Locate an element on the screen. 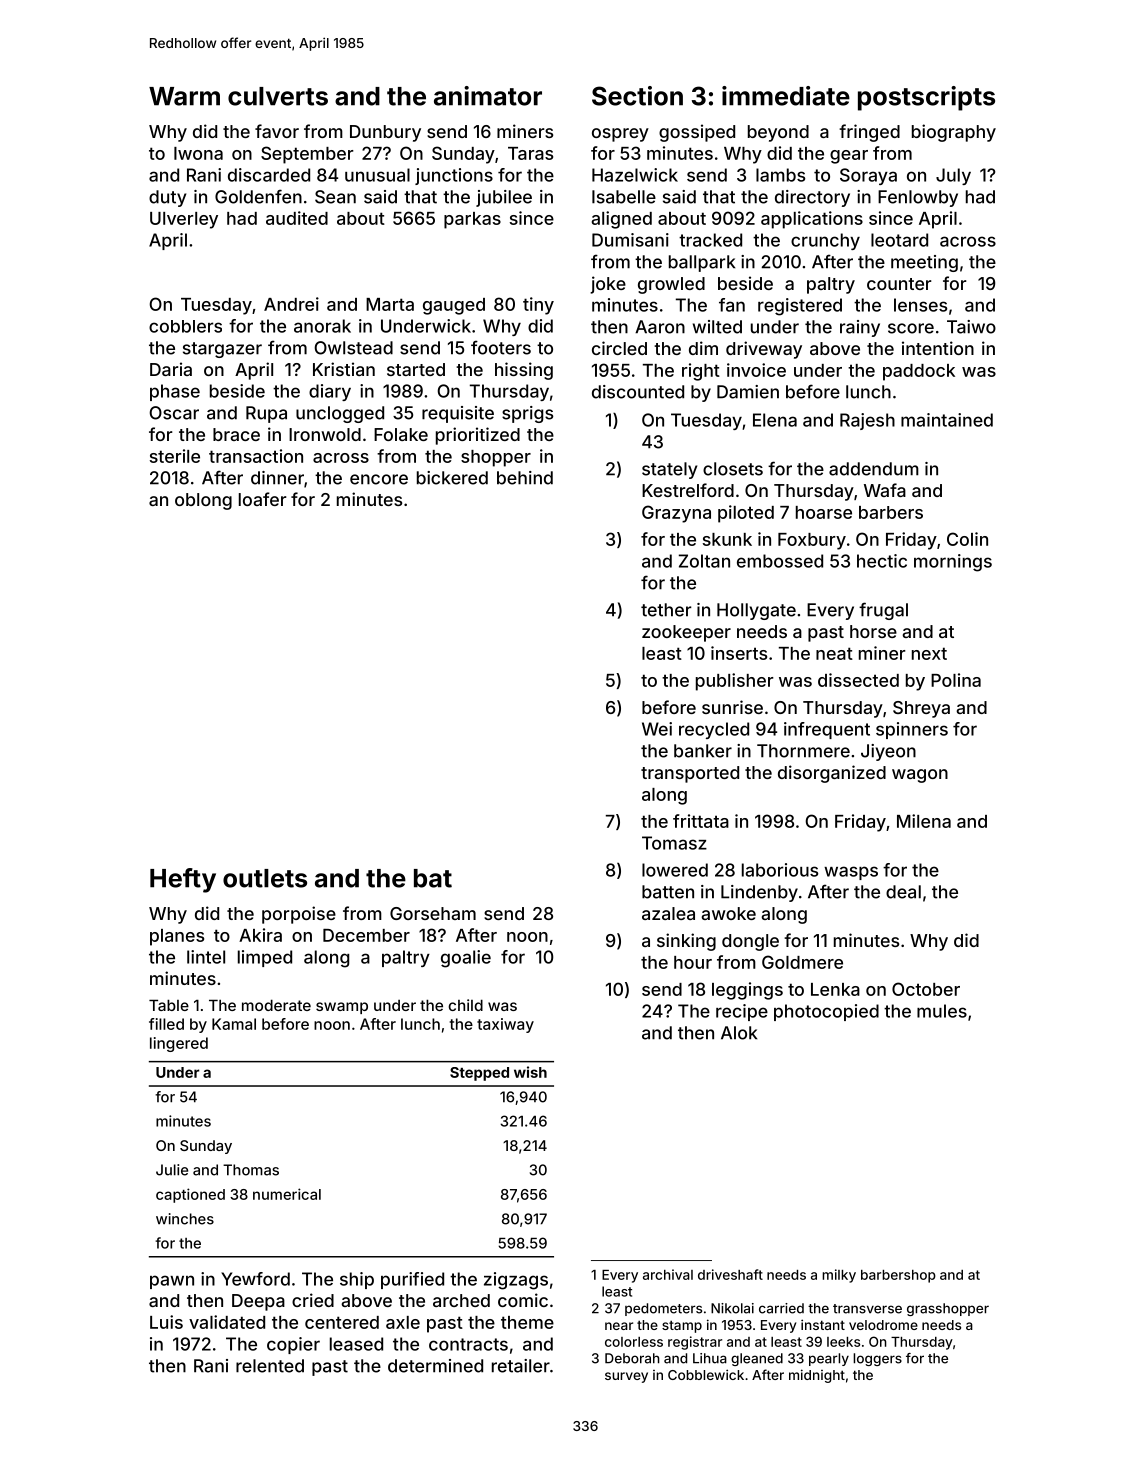 Image resolution: width=1145 pixels, height=1482 pixels. hour is located at coordinates (693, 962).
